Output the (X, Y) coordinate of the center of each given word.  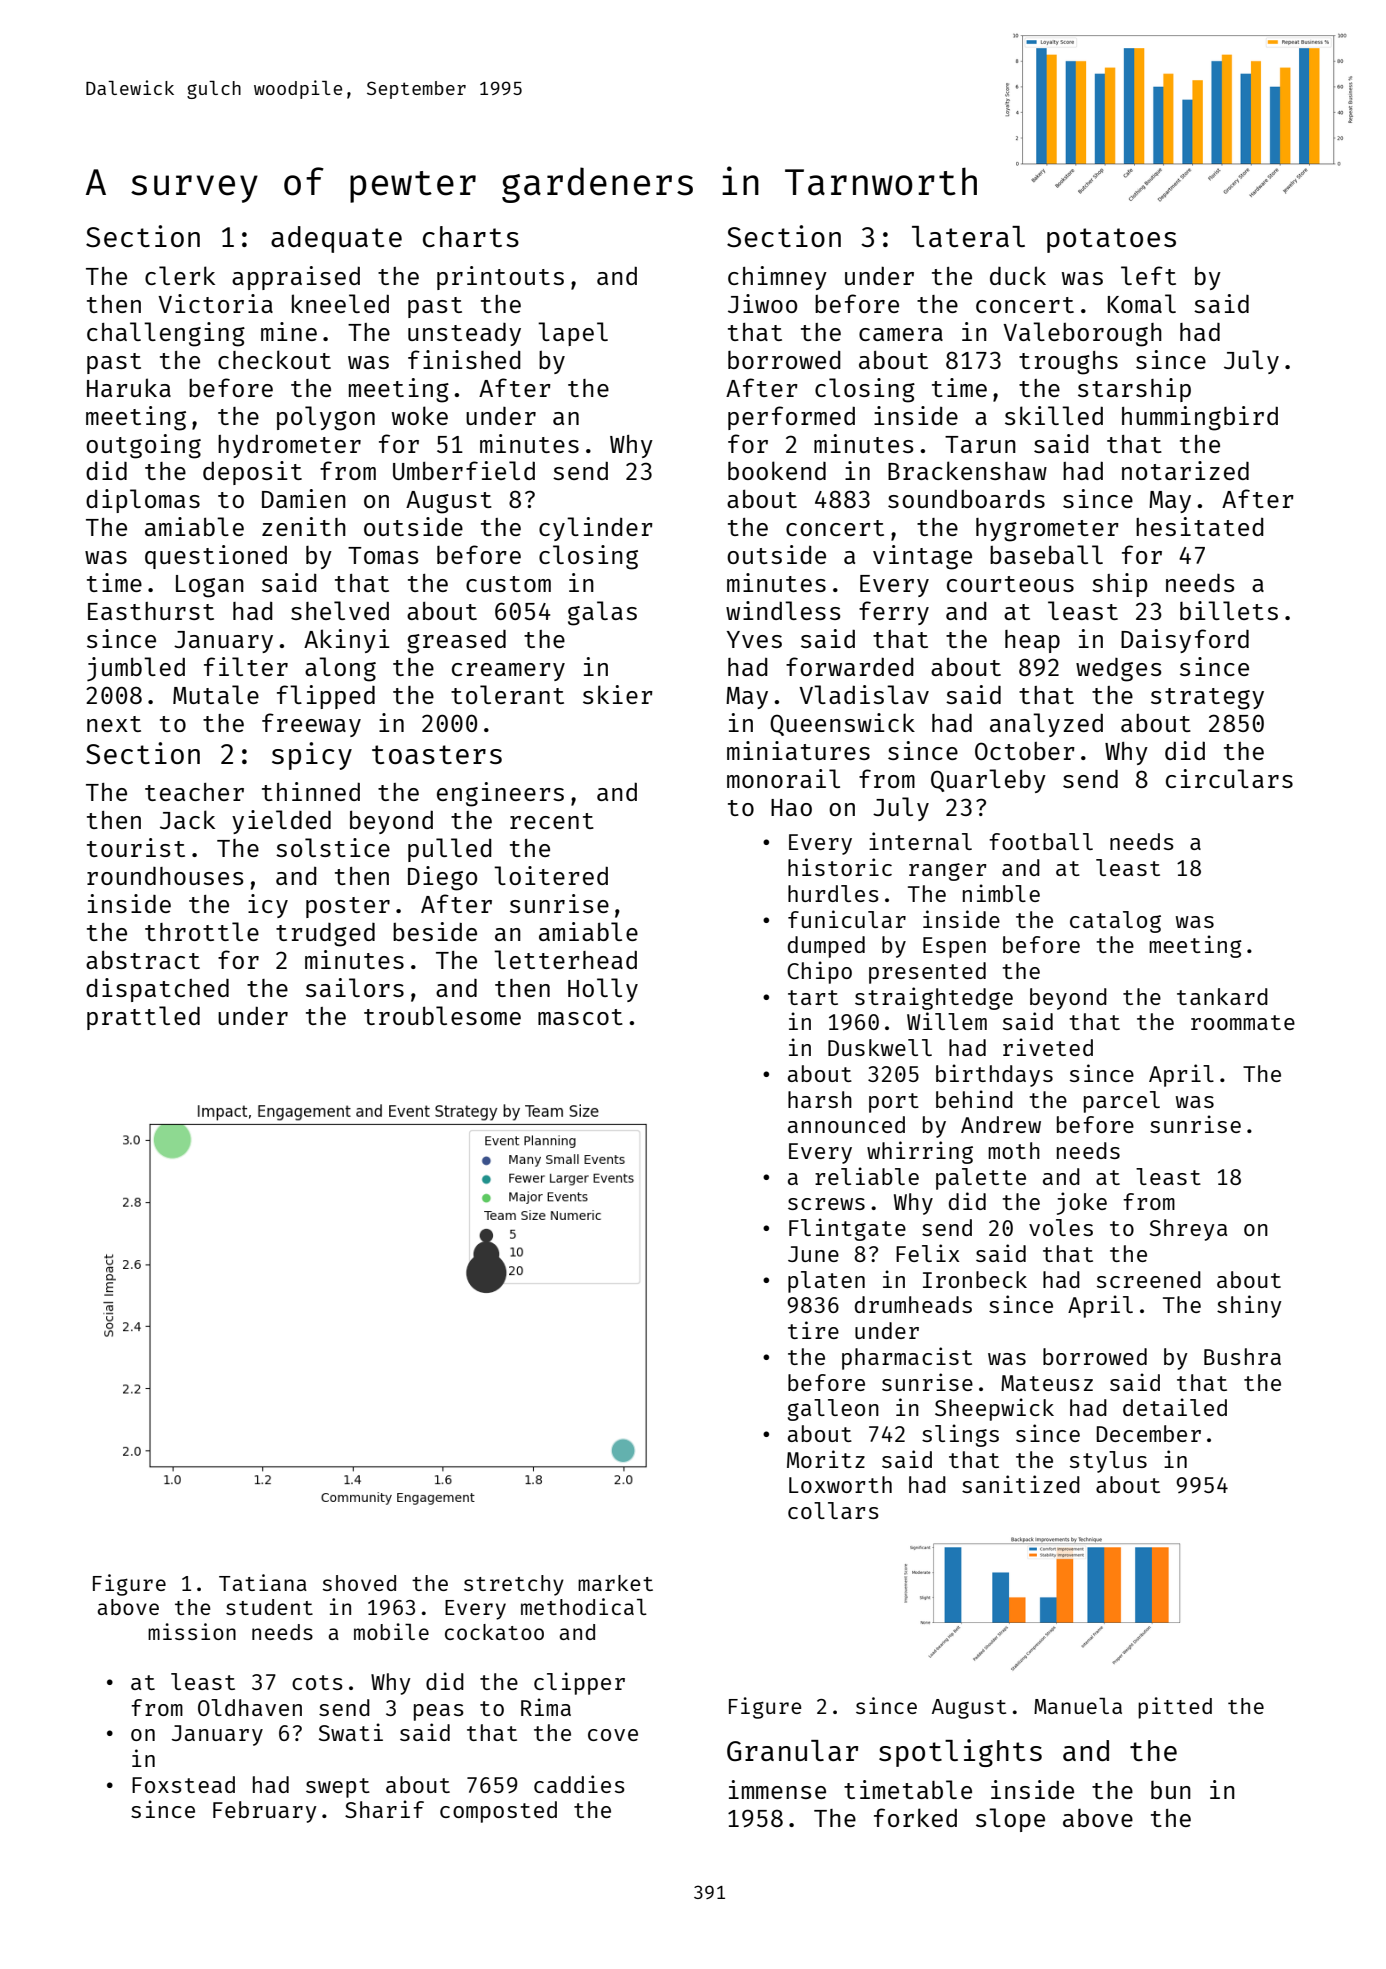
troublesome (442, 1015)
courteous (1010, 584)
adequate (336, 239)
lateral (968, 236)
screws (826, 1204)
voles (1061, 1227)
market (615, 1583)
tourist (136, 847)
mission (192, 1631)
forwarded (850, 666)
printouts (500, 278)
